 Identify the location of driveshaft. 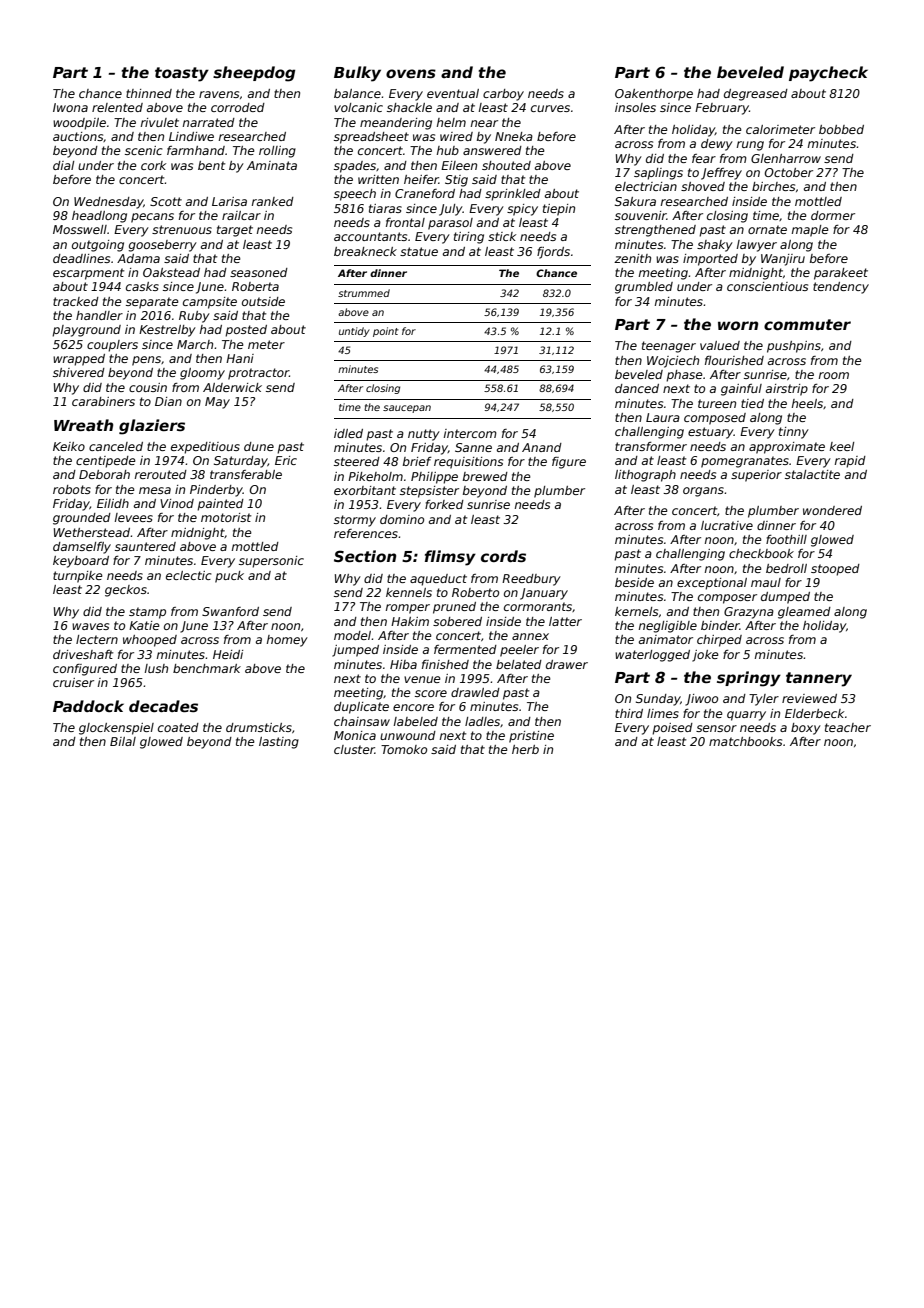
(83, 654).
